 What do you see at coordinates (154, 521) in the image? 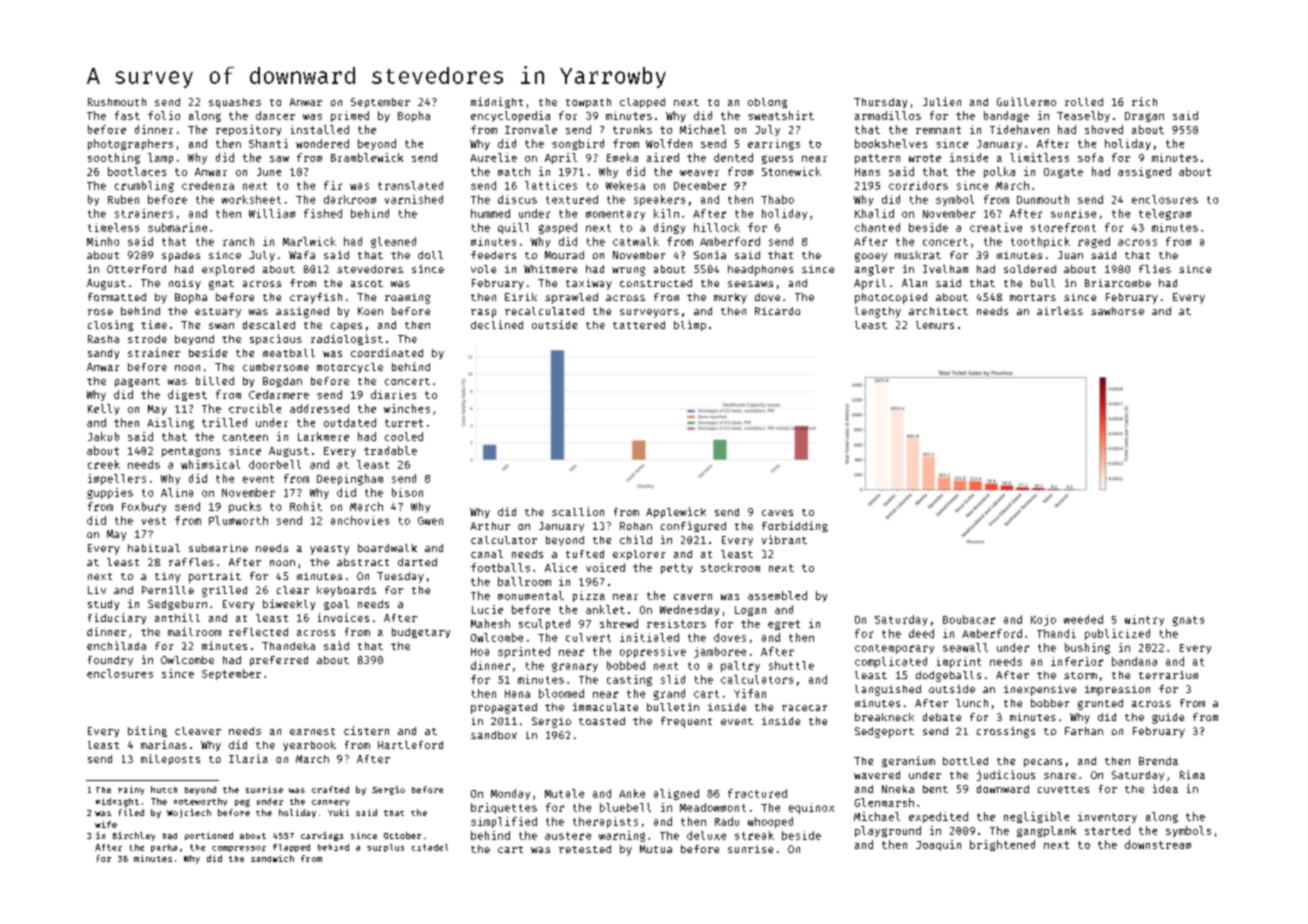
I see `vest` at bounding box center [154, 521].
